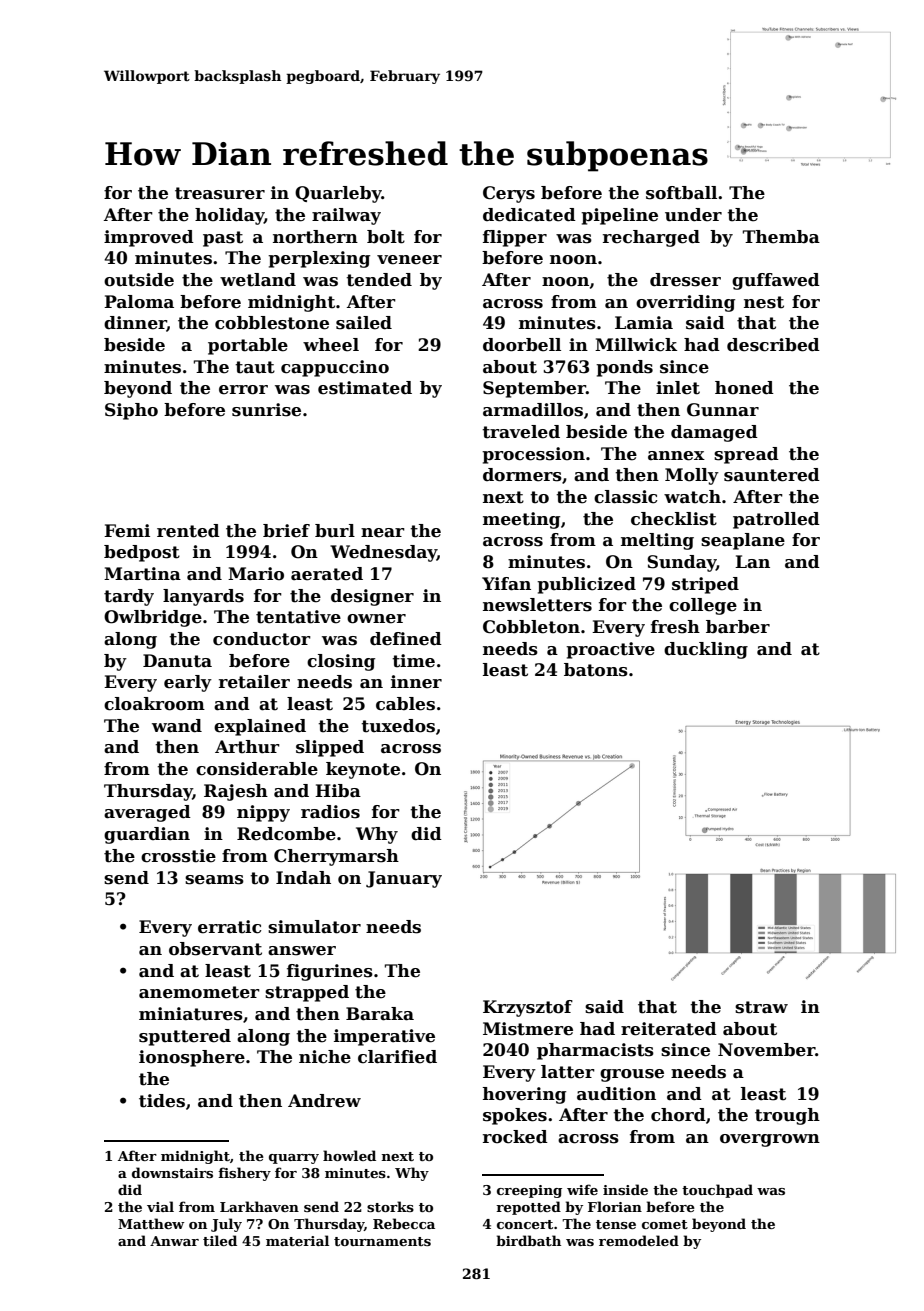 The width and height of the document is (924, 1311). What do you see at coordinates (528, 1240) in the document?
I see `birdbath` at bounding box center [528, 1240].
